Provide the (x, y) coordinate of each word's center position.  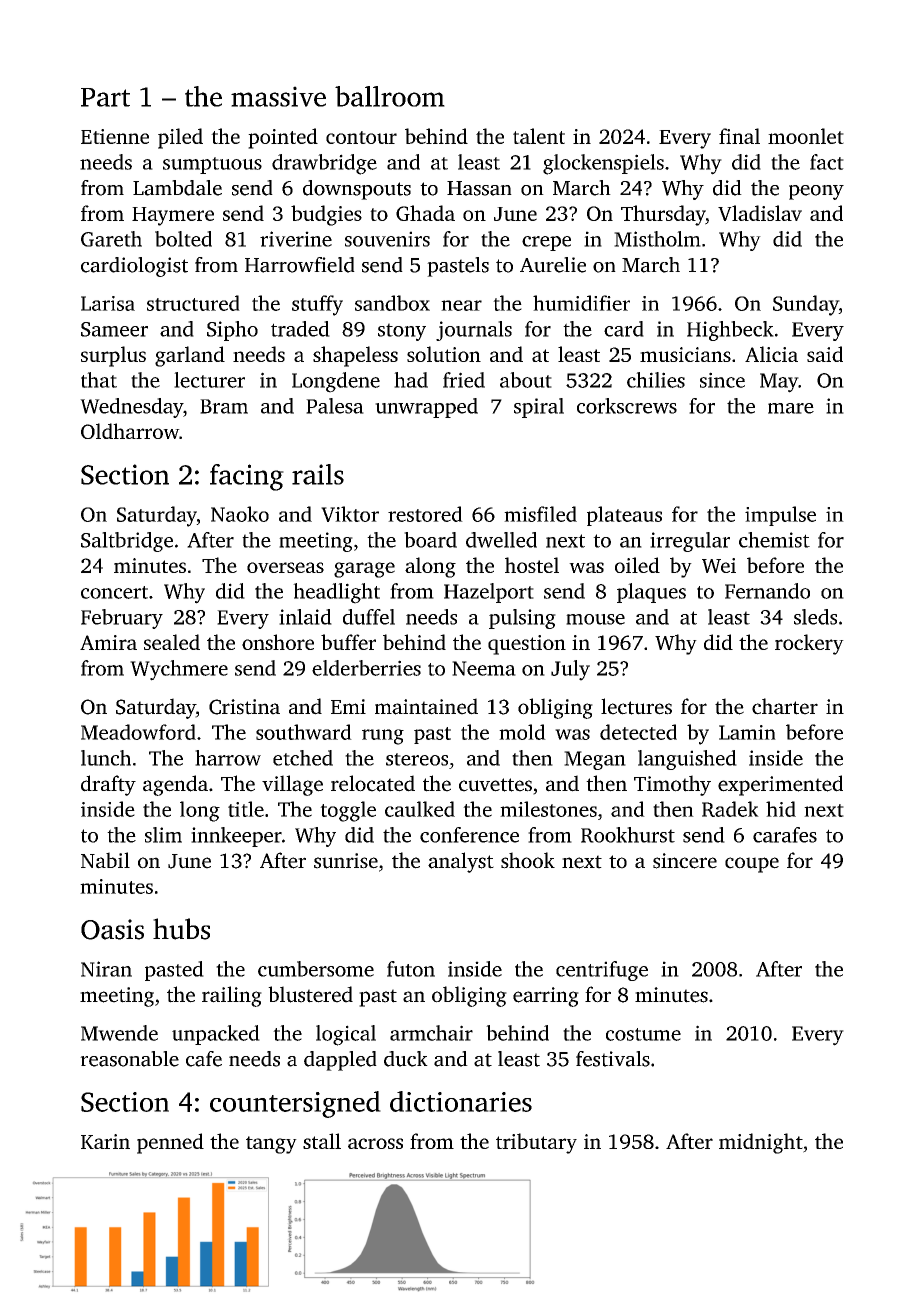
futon (411, 969)
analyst (461, 862)
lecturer (209, 380)
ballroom (390, 96)
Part (105, 97)
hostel (532, 565)
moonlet (806, 136)
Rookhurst (628, 835)
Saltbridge (127, 542)
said (825, 354)
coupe (752, 865)
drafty (108, 785)
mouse (595, 619)
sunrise (346, 861)
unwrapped (426, 408)
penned (170, 1143)
